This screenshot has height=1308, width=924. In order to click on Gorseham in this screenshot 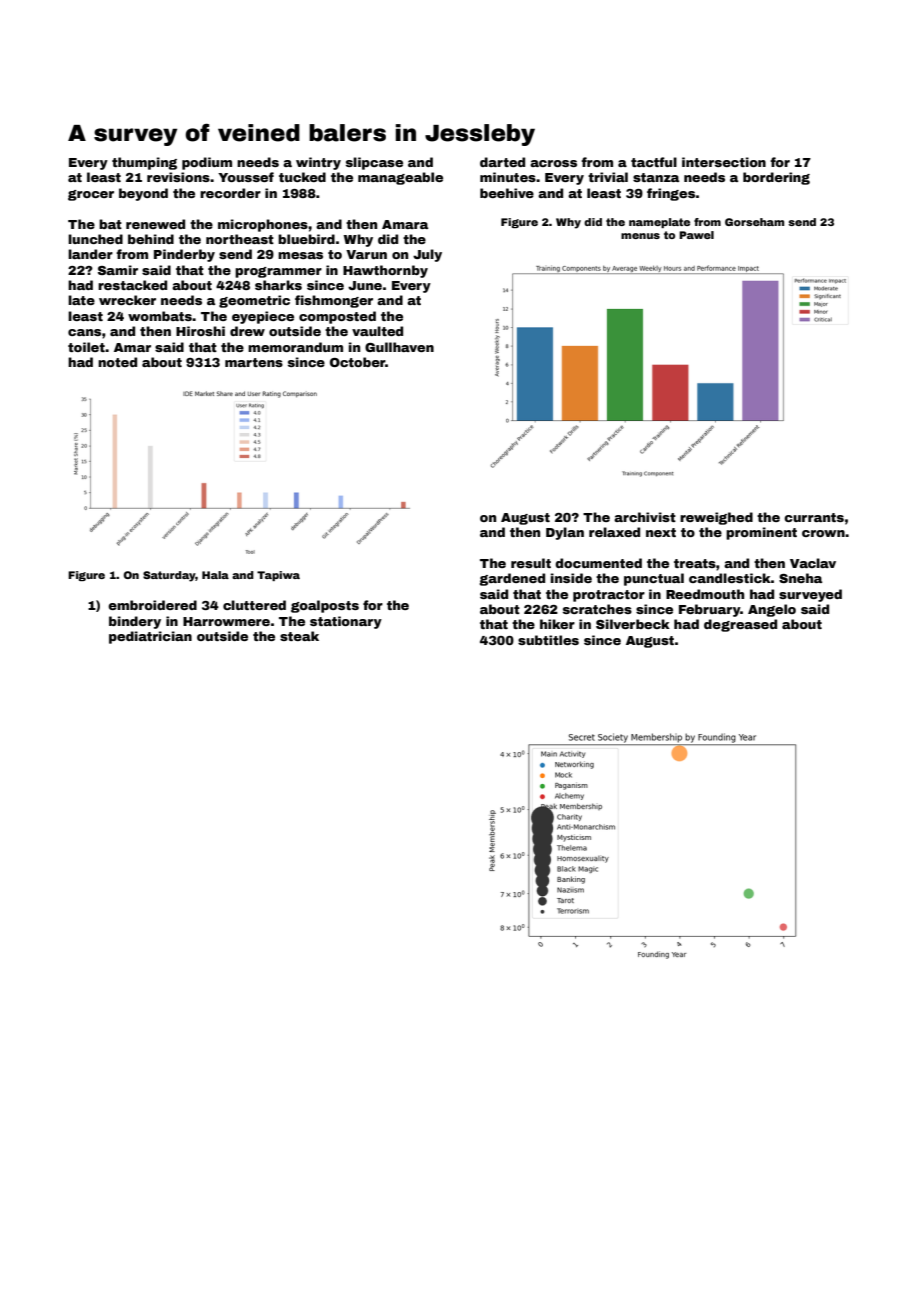, I will do `click(754, 222)`.
